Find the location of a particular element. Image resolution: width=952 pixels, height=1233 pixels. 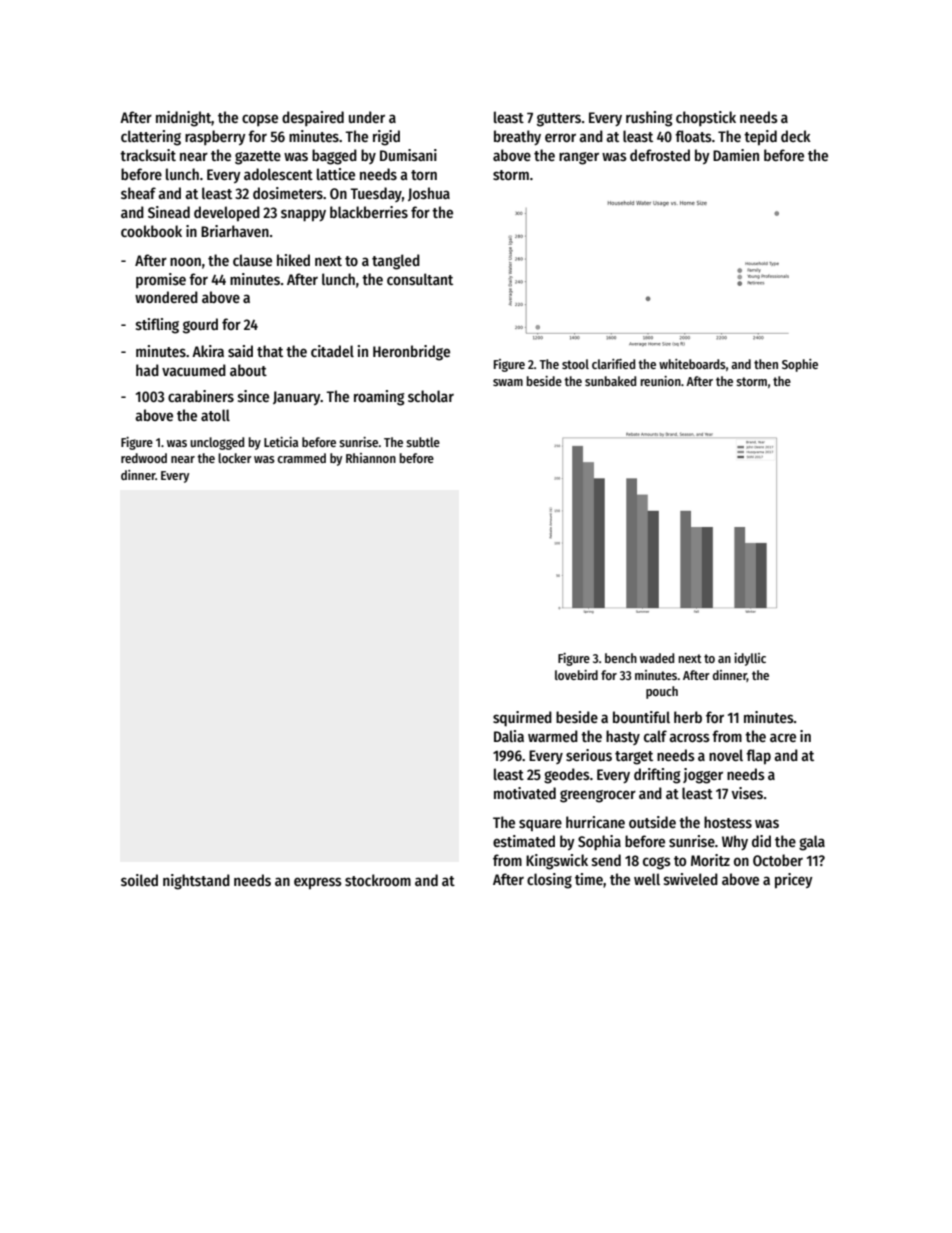

stool is located at coordinates (575, 364).
